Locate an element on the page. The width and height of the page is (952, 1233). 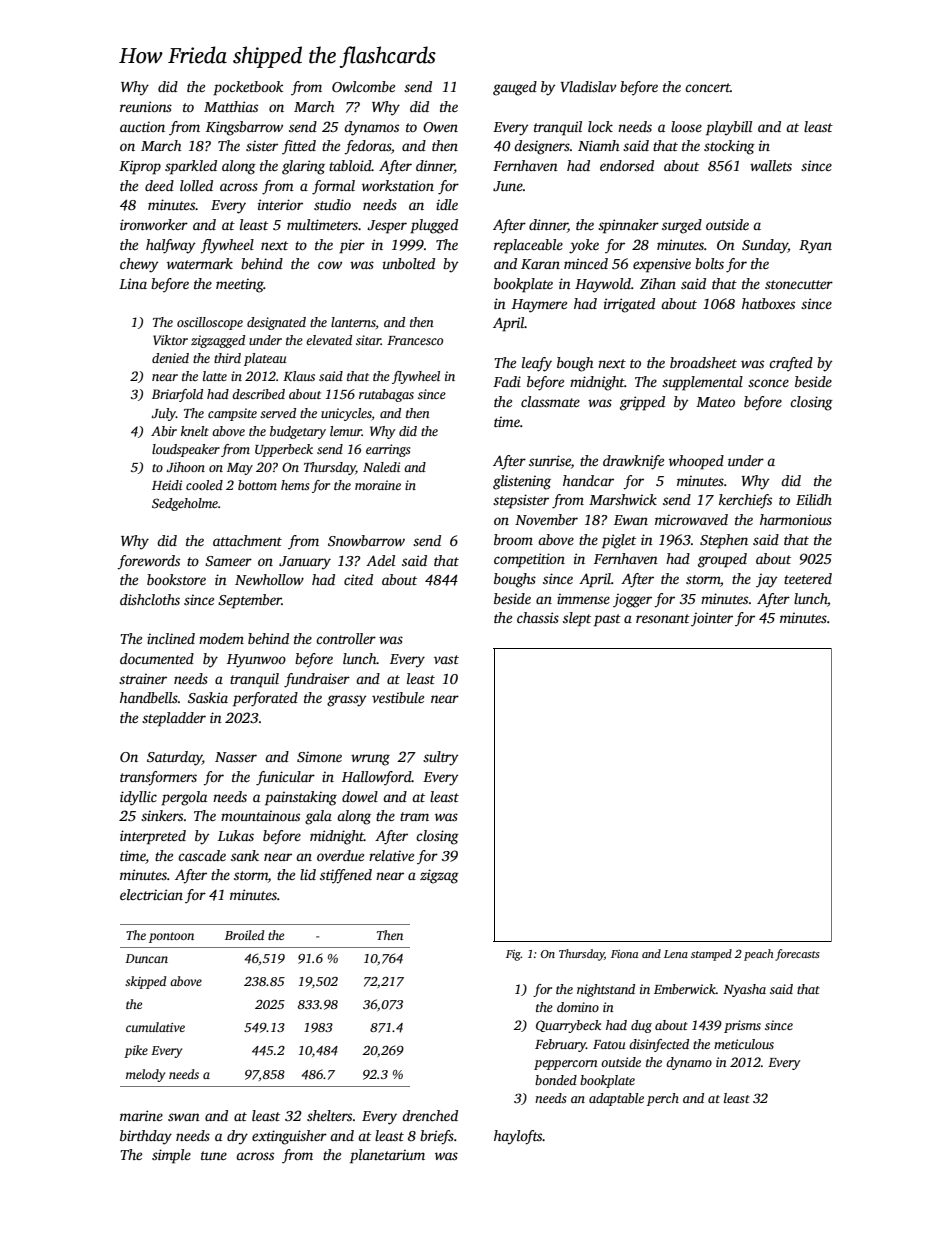
grouped is located at coordinates (722, 560).
